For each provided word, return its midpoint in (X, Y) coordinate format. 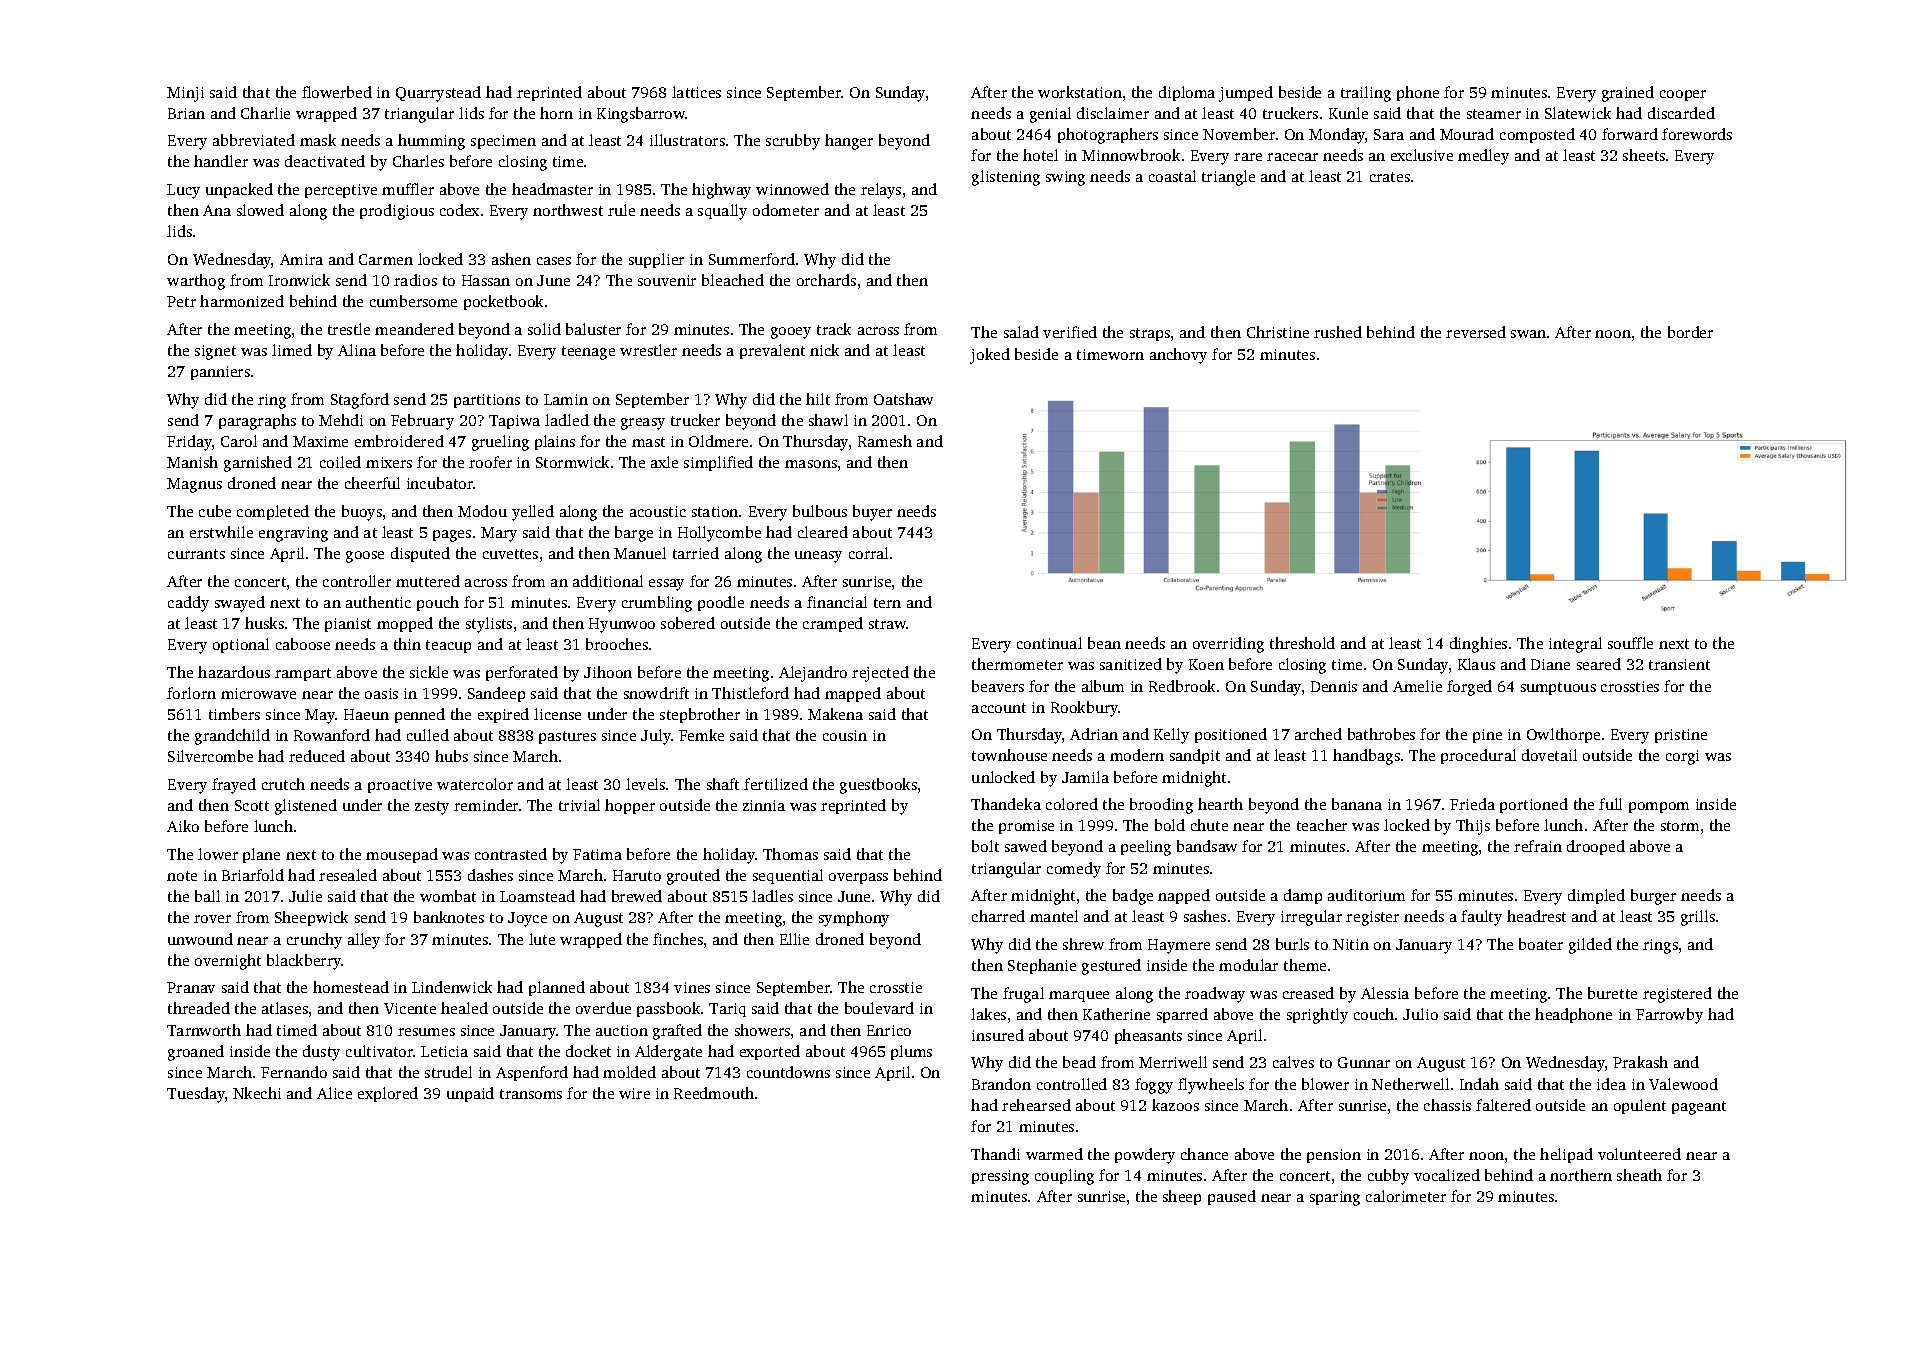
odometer (786, 210)
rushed (1338, 332)
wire (634, 1093)
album (1103, 686)
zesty (432, 808)
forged (1469, 688)
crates (1390, 177)
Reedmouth (714, 1093)
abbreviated (254, 140)
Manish (192, 462)
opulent (1640, 1106)
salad (1021, 332)
